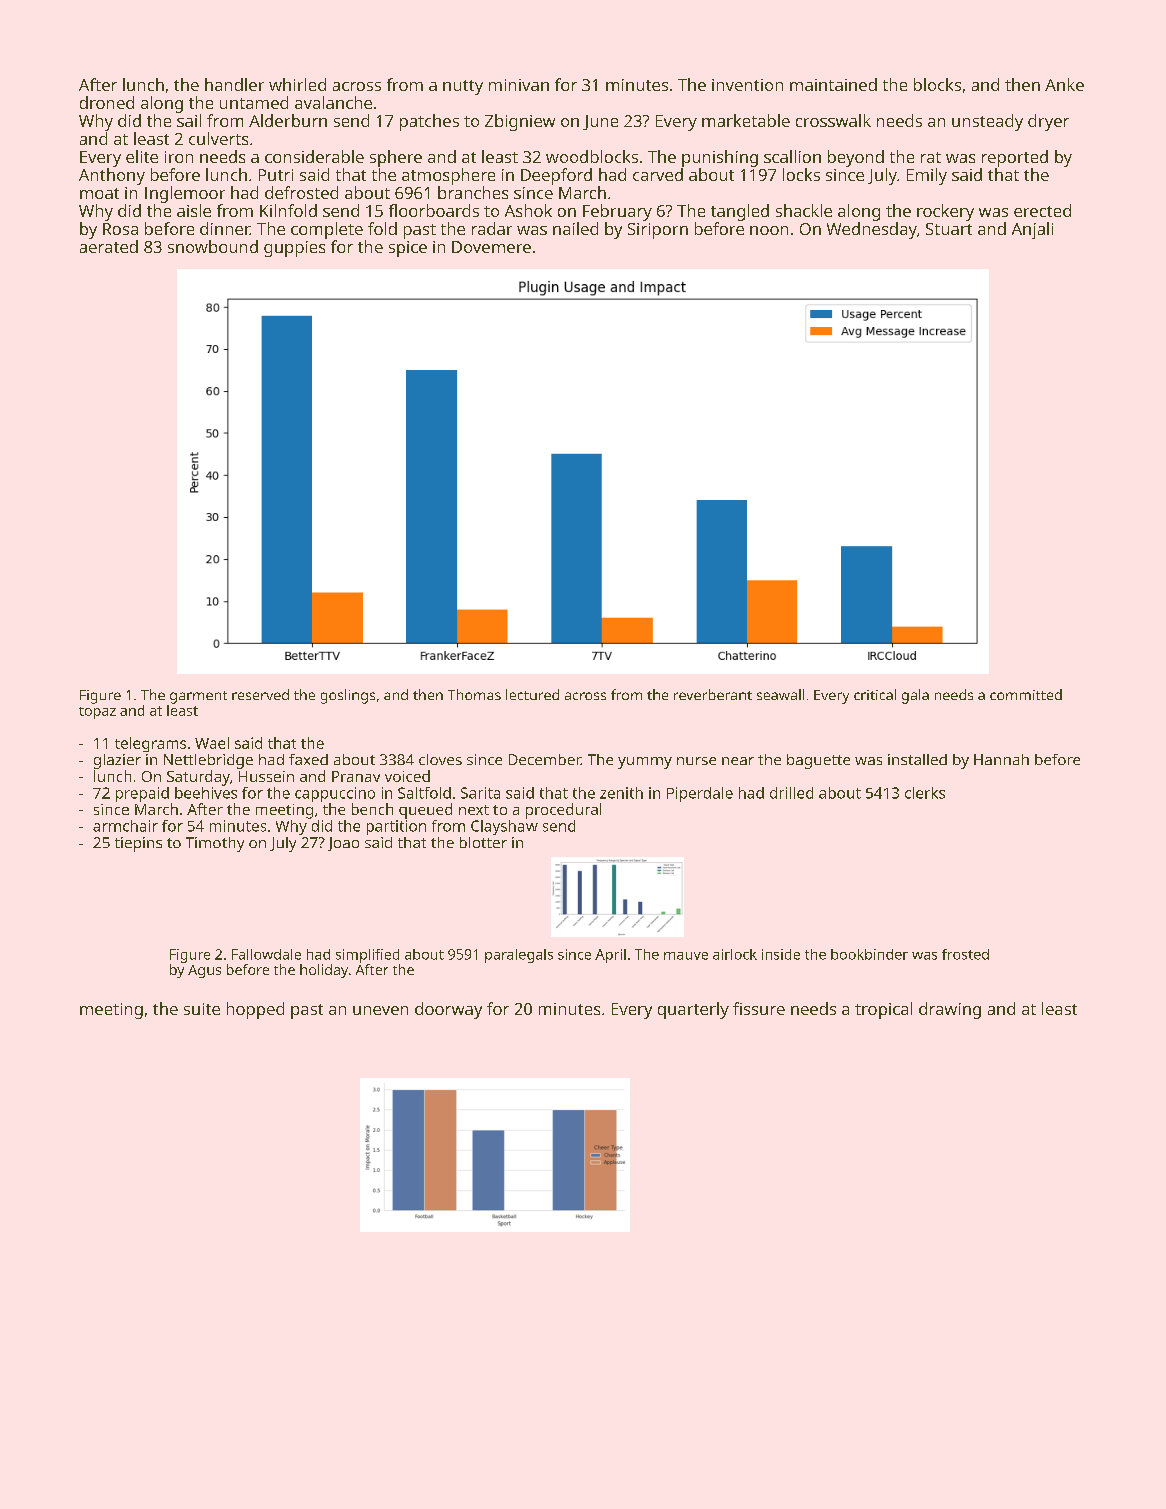 The image size is (1166, 1509). I want to click on punishing, so click(720, 158).
